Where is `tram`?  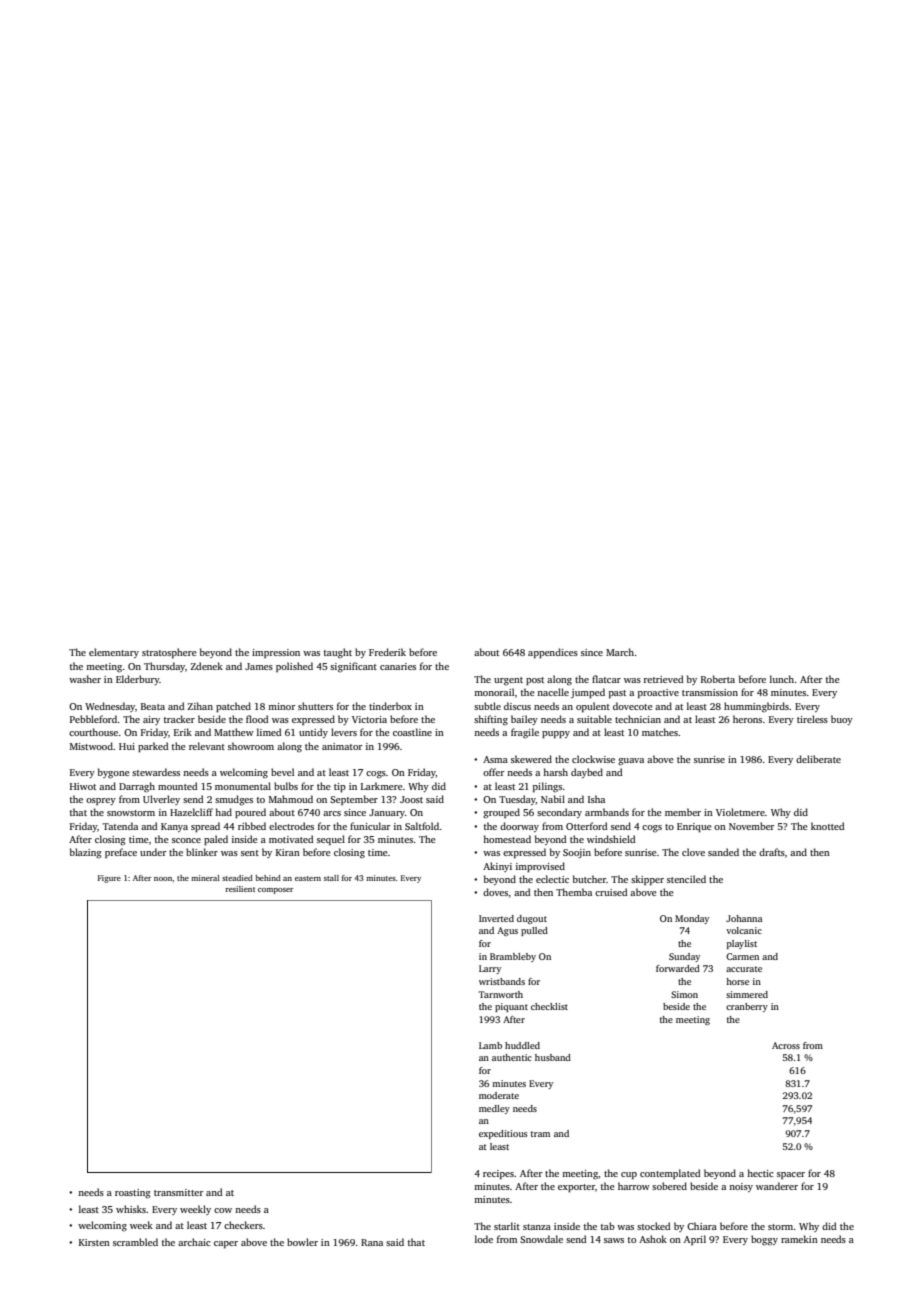 tram is located at coordinates (540, 1134).
